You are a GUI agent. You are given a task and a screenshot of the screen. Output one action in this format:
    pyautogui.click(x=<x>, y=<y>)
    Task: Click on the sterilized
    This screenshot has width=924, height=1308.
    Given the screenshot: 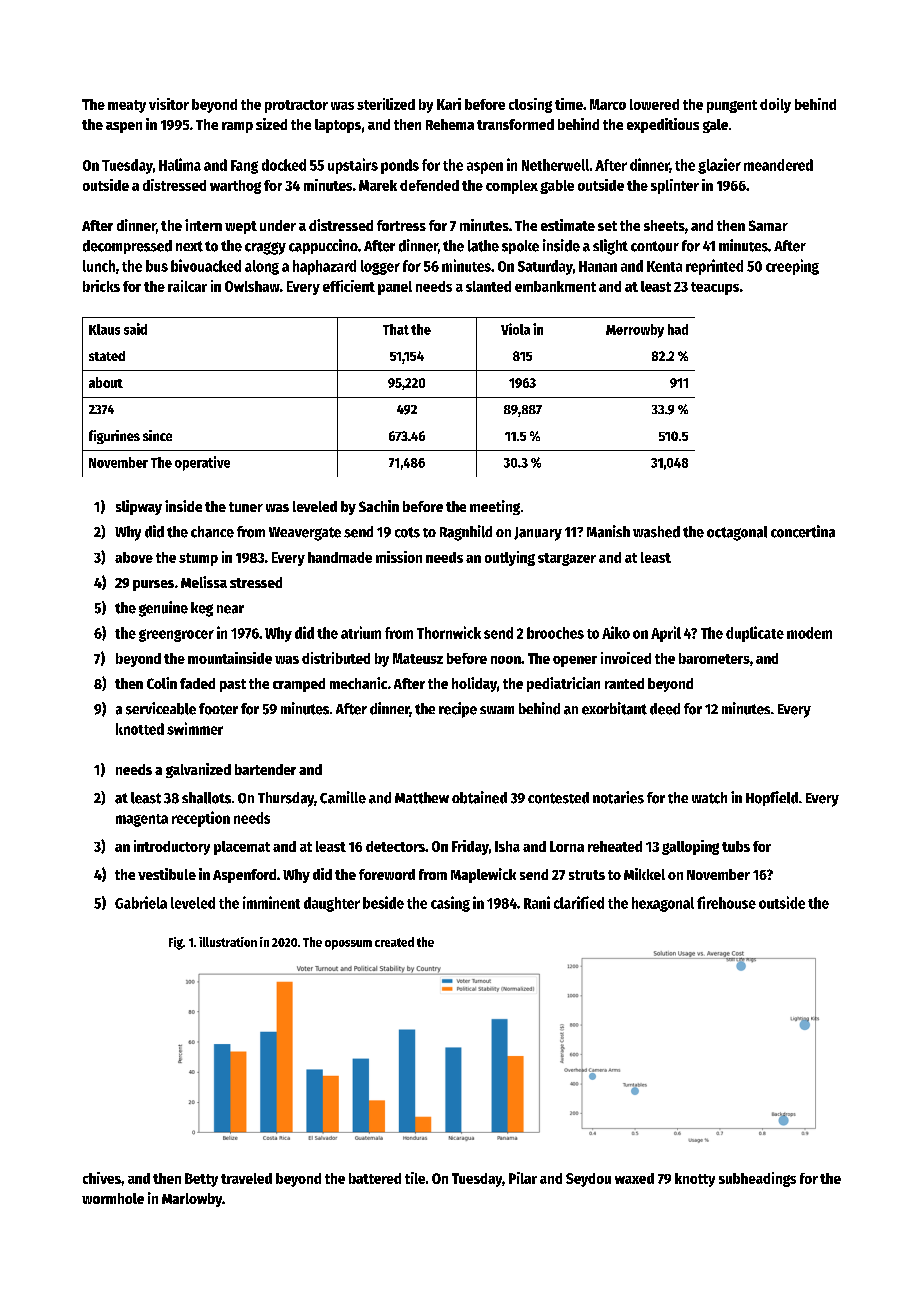 What is the action you would take?
    pyautogui.click(x=386, y=104)
